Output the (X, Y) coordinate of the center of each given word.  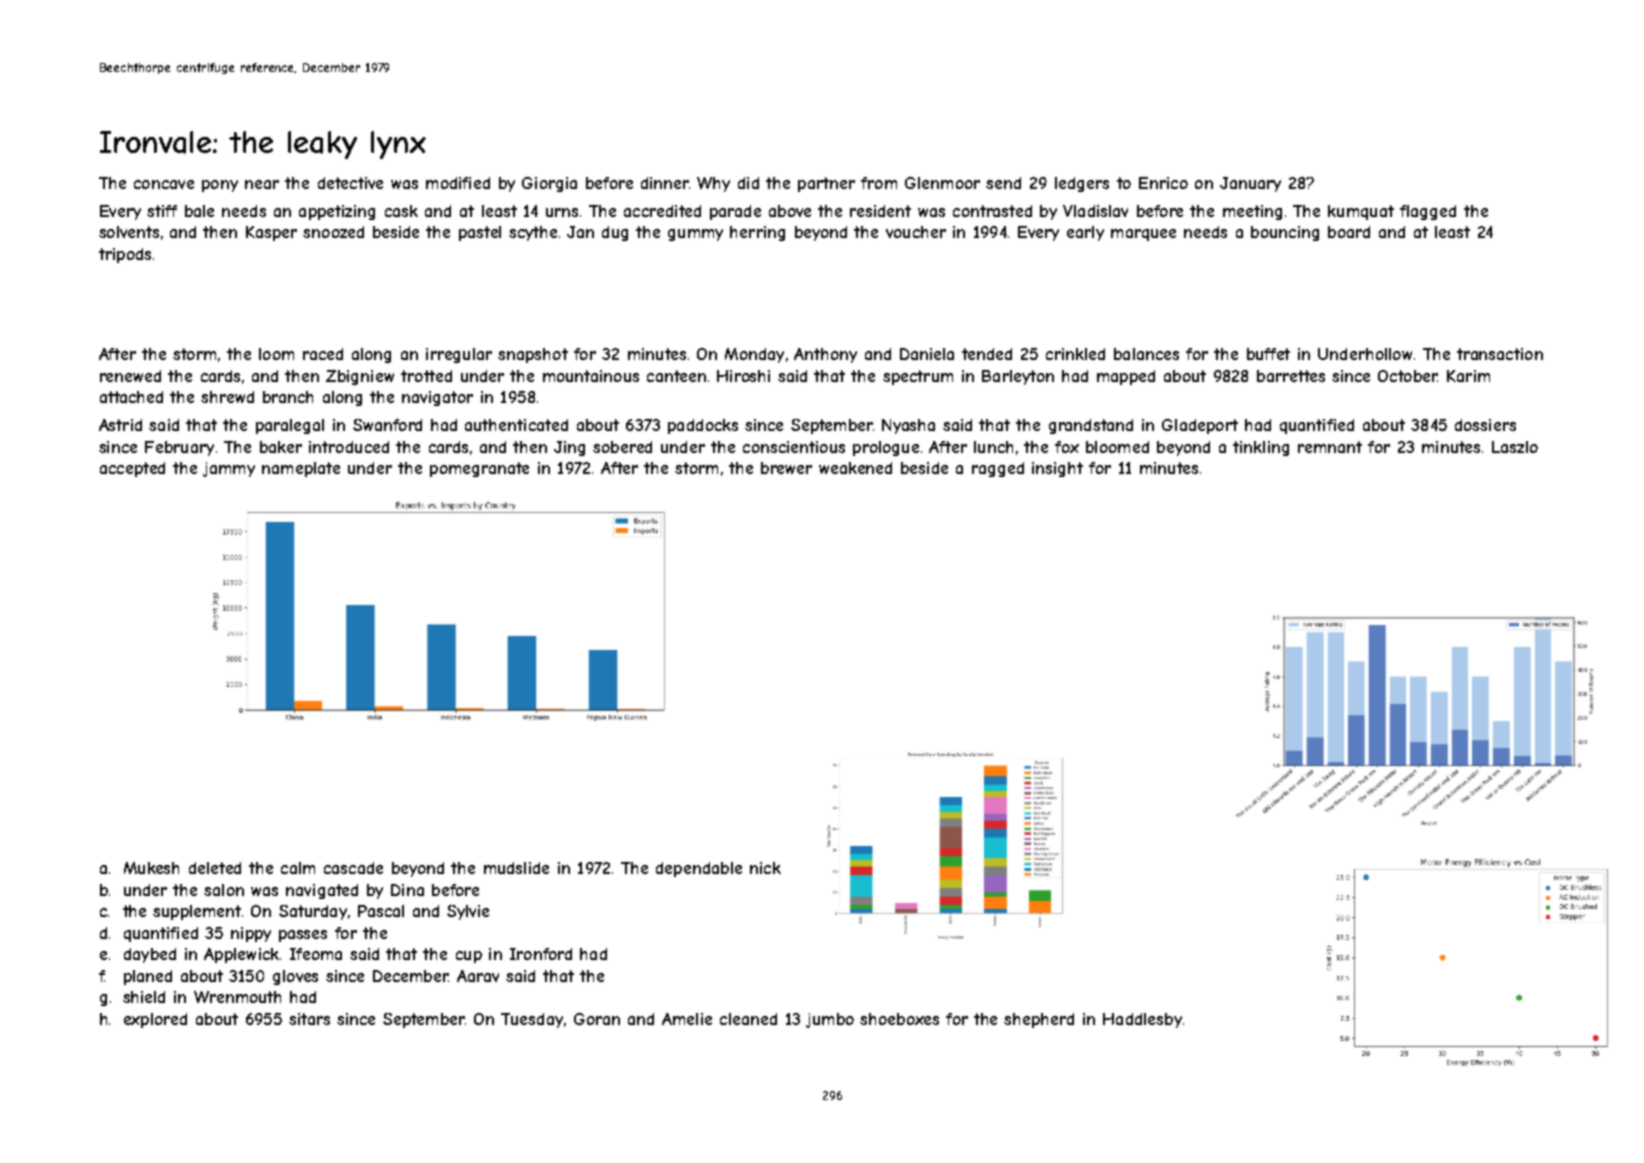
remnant (1330, 447)
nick (765, 868)
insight (1057, 469)
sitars (309, 1019)
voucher (916, 232)
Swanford (387, 425)
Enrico (1163, 183)
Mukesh (151, 868)
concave (164, 184)
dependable (699, 869)
